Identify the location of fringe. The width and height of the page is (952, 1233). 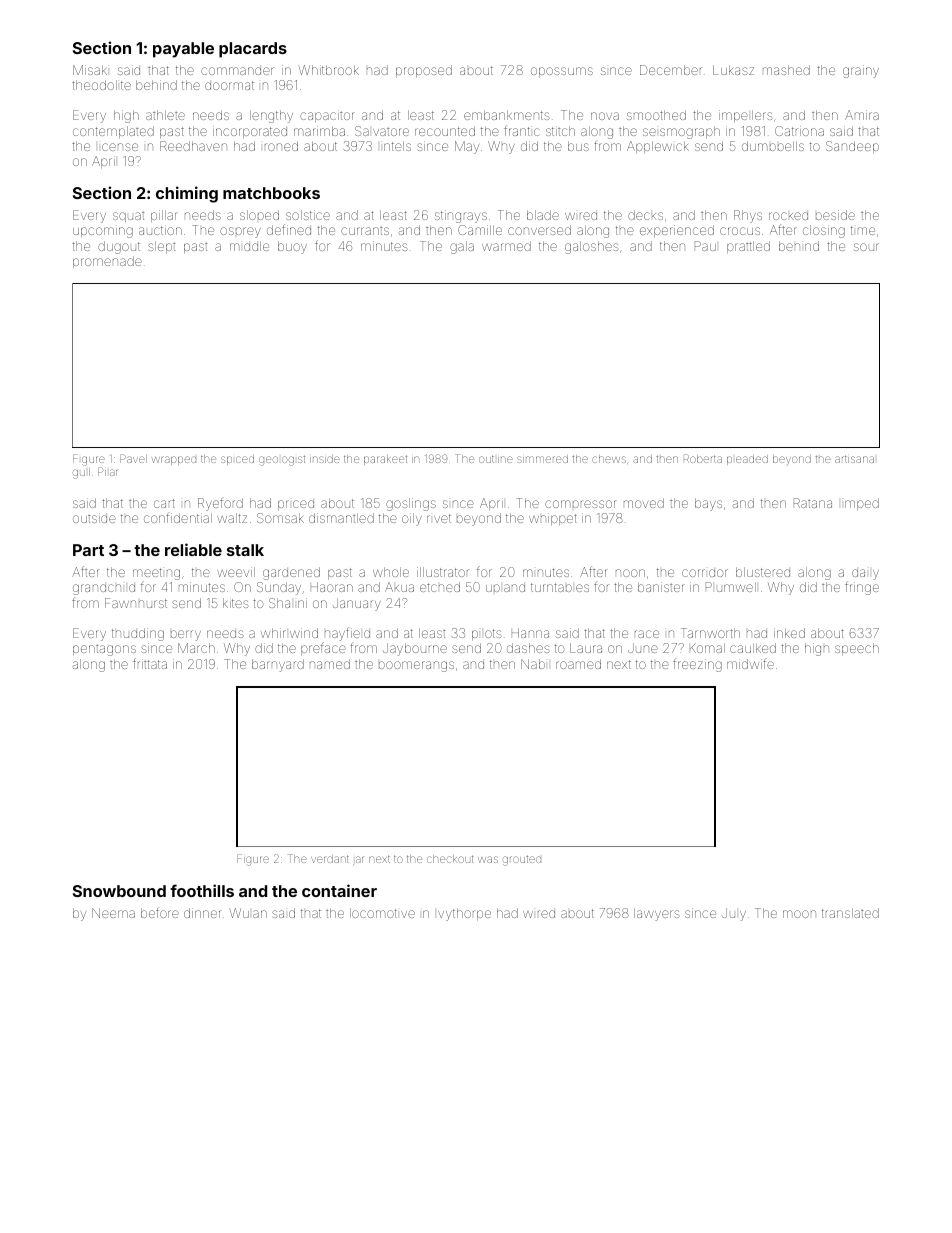
(862, 588).
